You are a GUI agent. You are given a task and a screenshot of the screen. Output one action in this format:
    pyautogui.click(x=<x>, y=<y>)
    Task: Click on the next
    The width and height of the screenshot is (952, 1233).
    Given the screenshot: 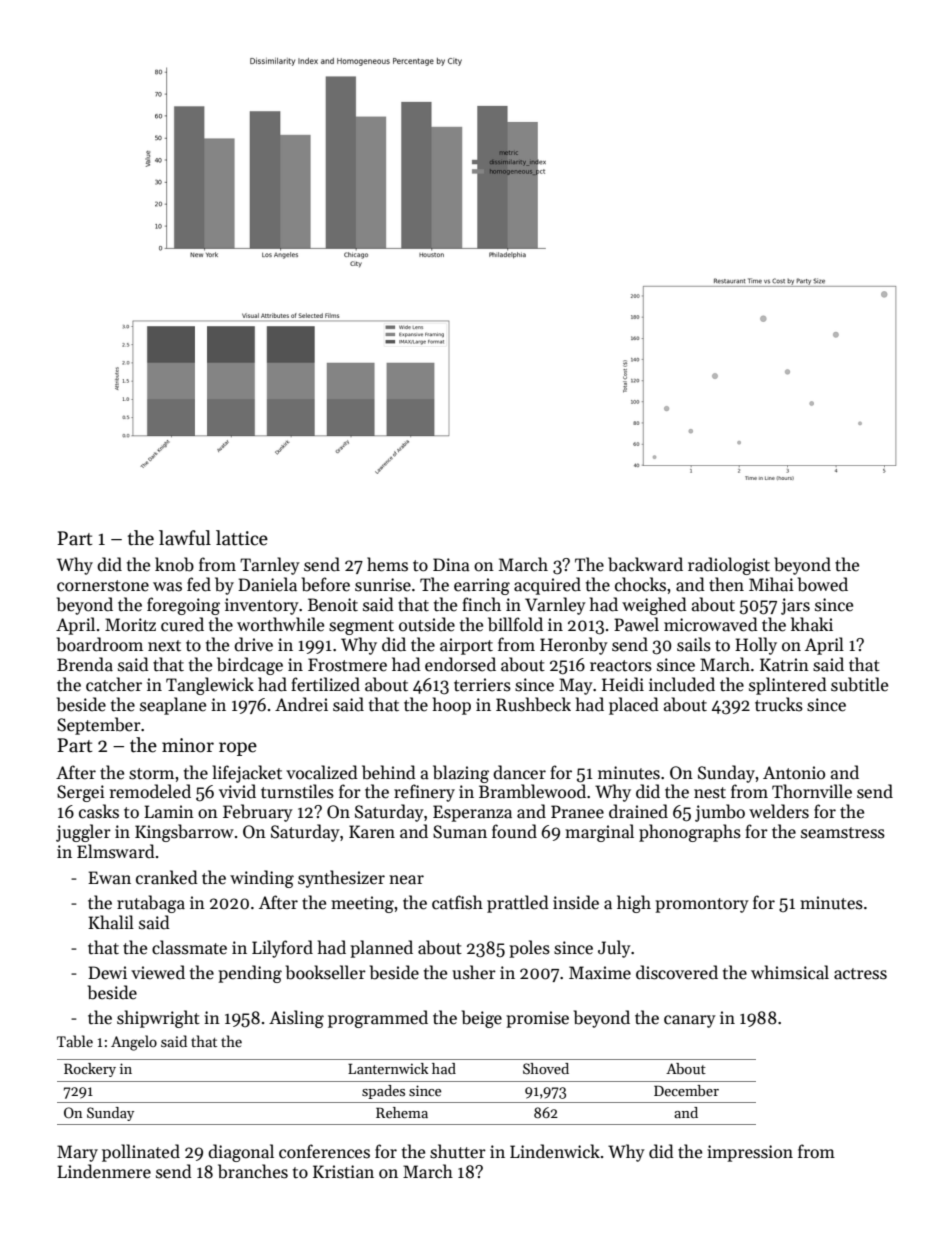 What is the action you would take?
    pyautogui.click(x=164, y=646)
